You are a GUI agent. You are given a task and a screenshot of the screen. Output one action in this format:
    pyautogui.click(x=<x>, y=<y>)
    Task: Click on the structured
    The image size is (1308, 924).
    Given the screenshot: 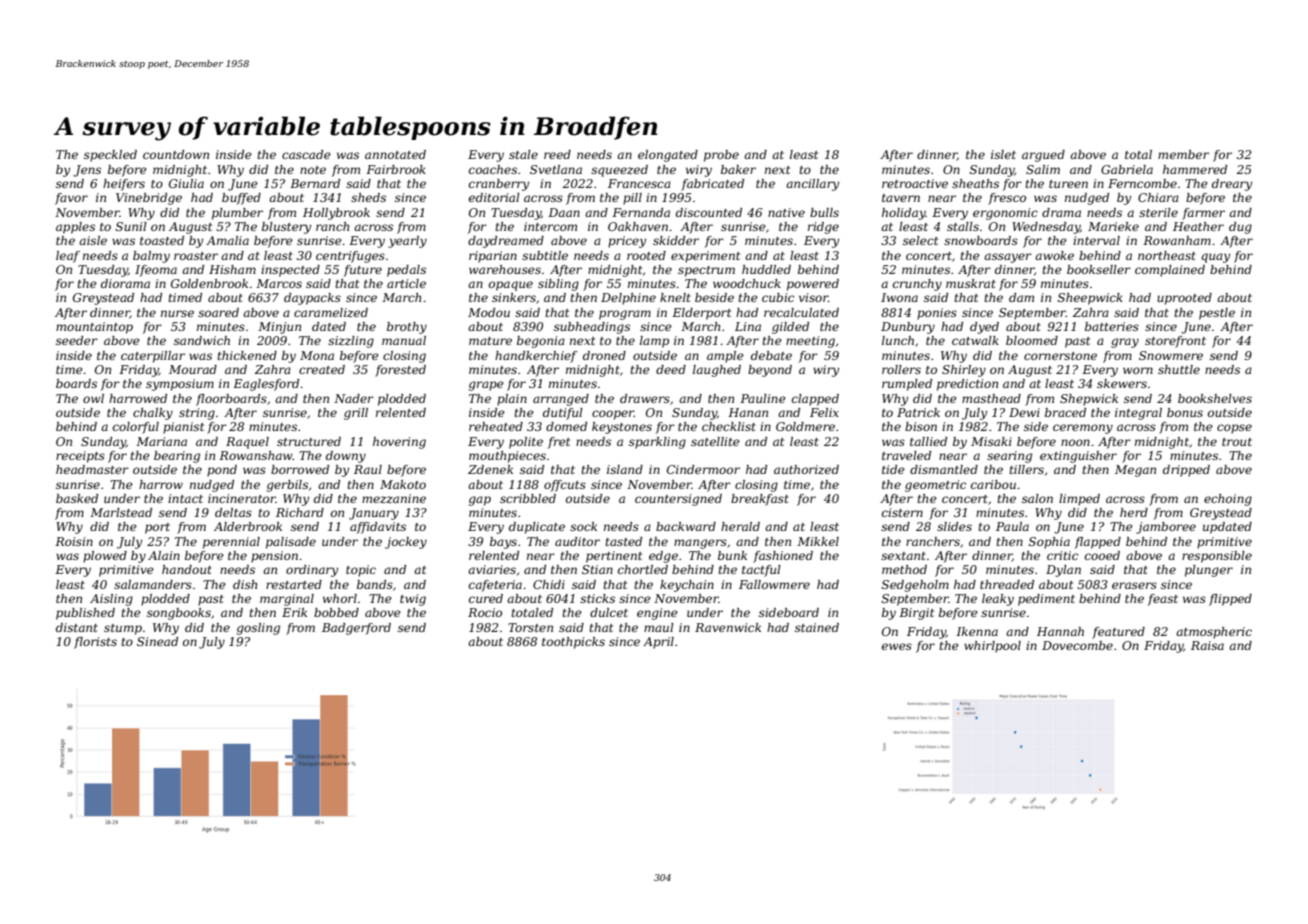 What is the action you would take?
    pyautogui.click(x=309, y=441)
